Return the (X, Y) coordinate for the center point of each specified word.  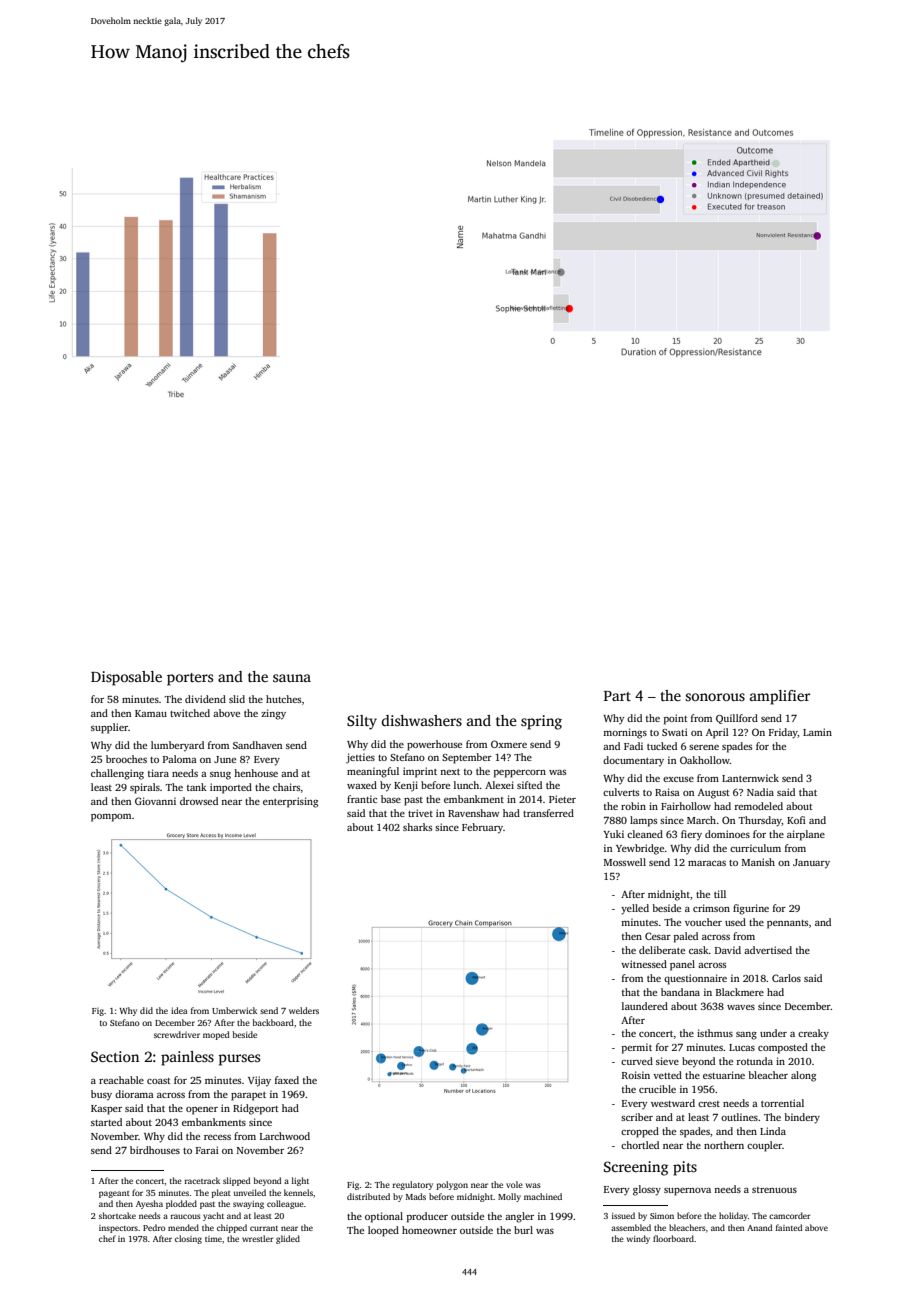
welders (304, 1010)
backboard (273, 1022)
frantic (362, 799)
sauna (292, 678)
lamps (643, 821)
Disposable (126, 678)
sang (746, 1036)
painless (187, 1058)
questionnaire (695, 979)
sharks (417, 827)
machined (543, 1196)
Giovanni (155, 801)
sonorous (715, 697)
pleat (221, 1193)
